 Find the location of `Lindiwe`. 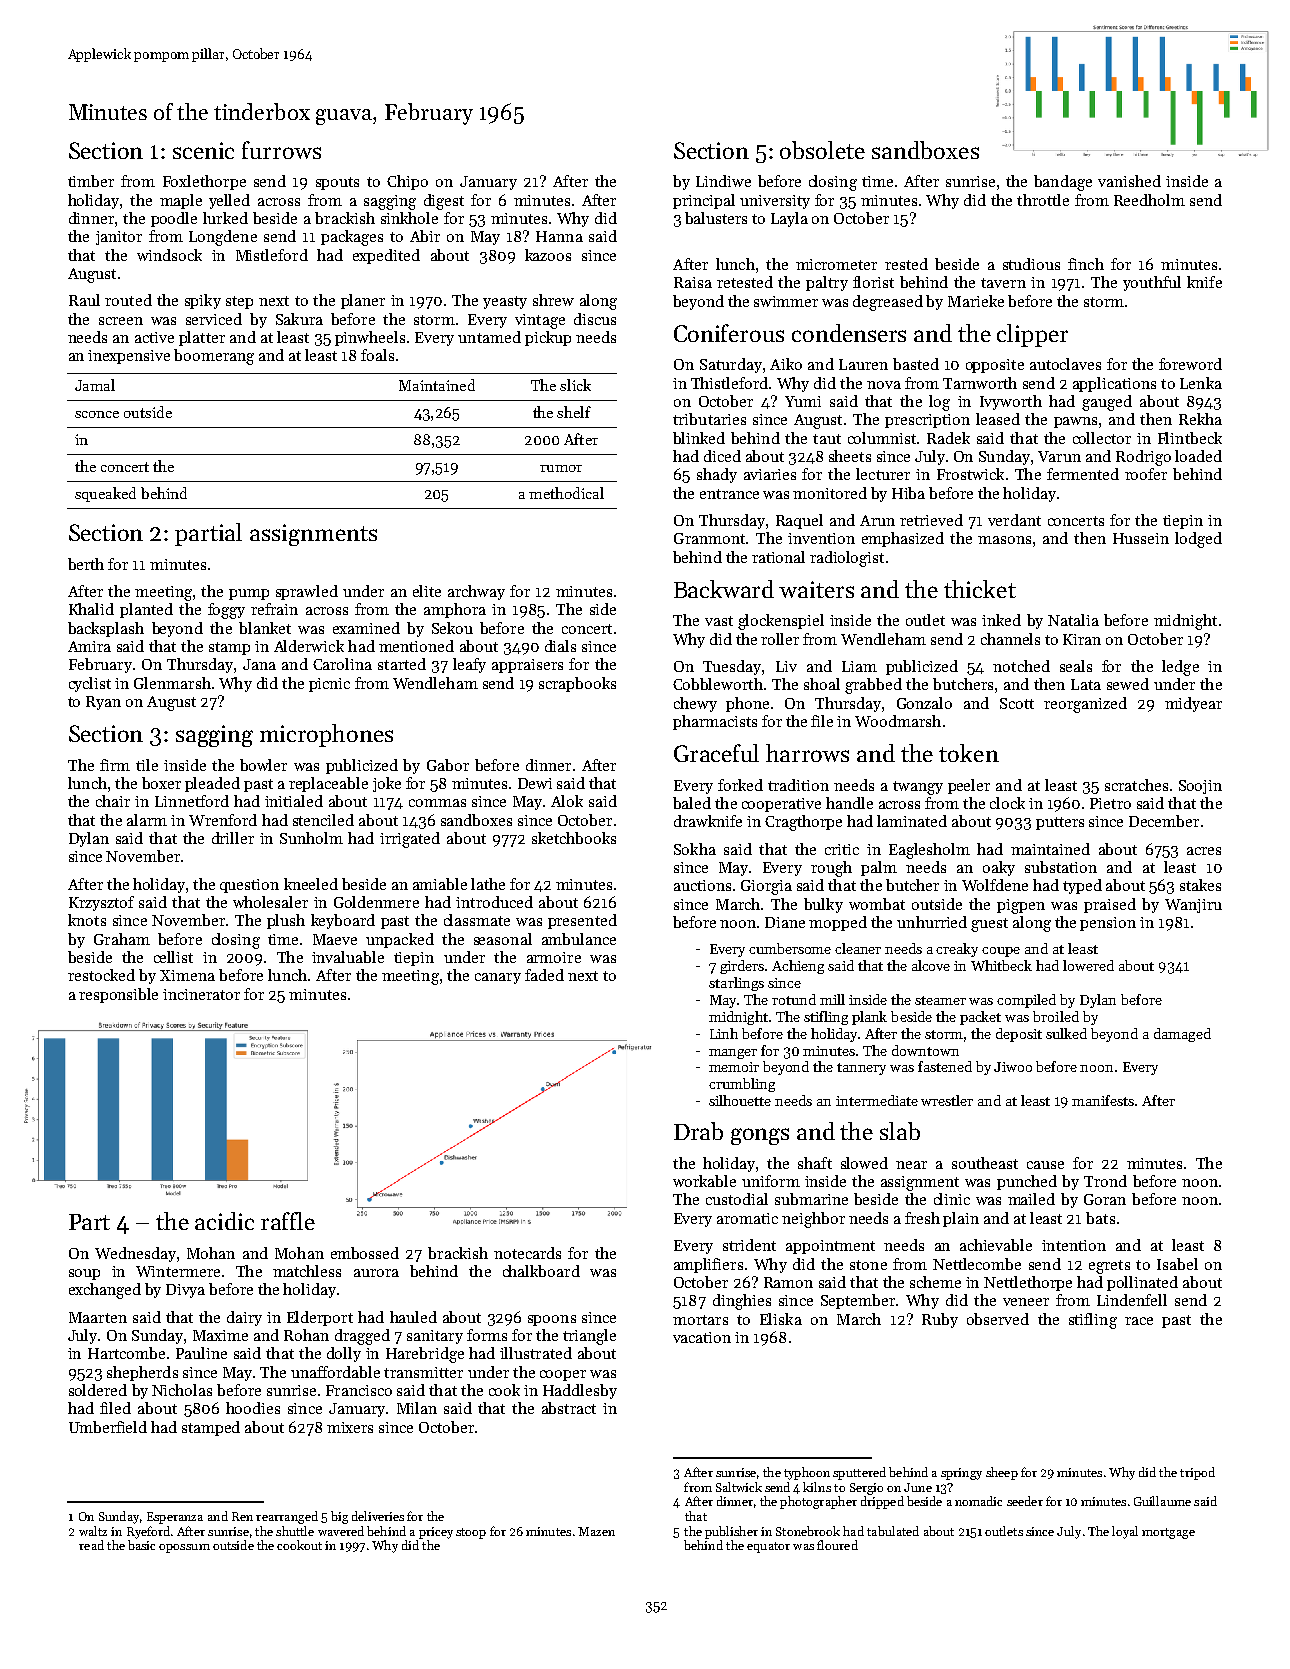

Lindiwe is located at coordinates (723, 181).
